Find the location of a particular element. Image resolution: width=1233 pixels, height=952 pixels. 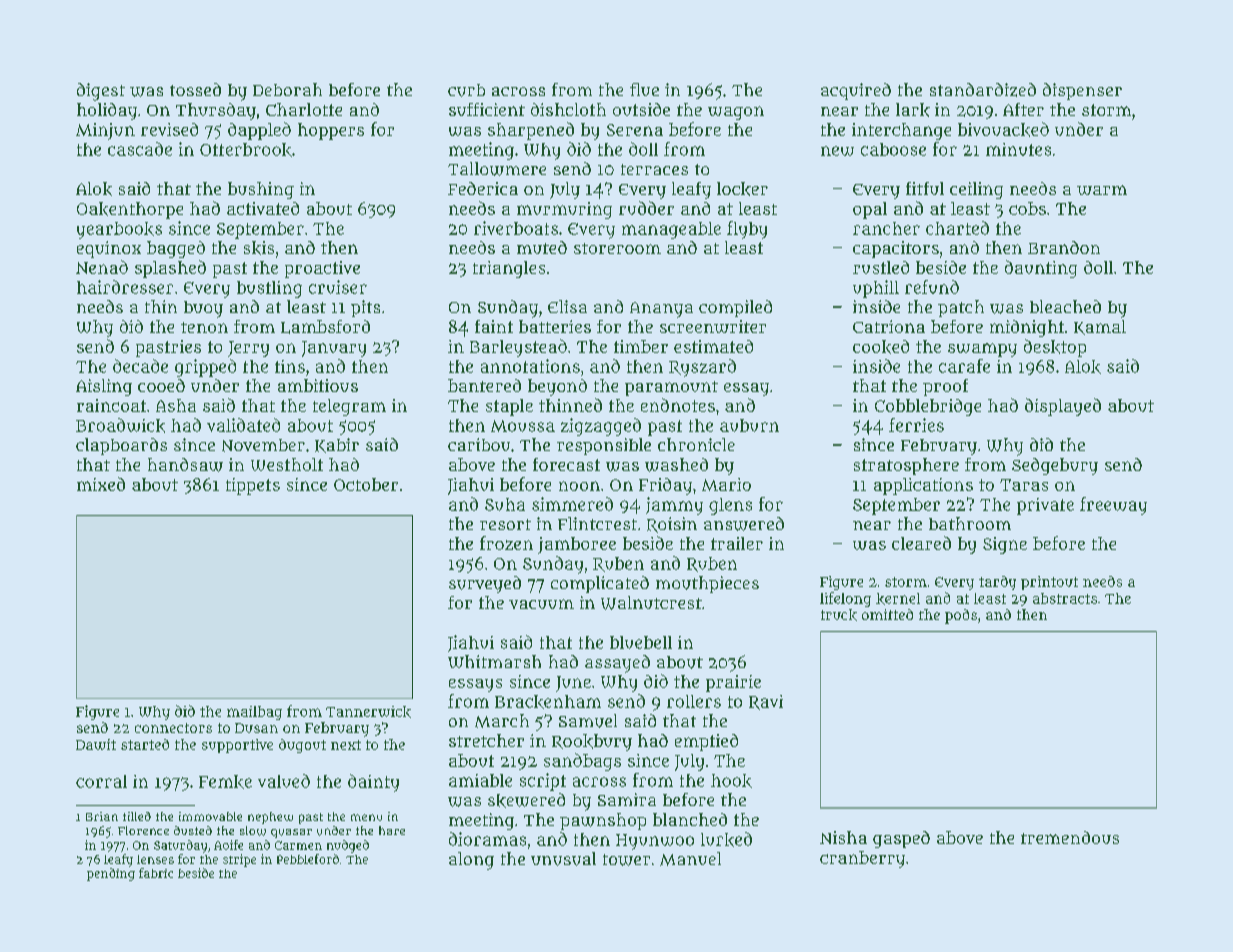

hoppers is located at coordinates (331, 131).
